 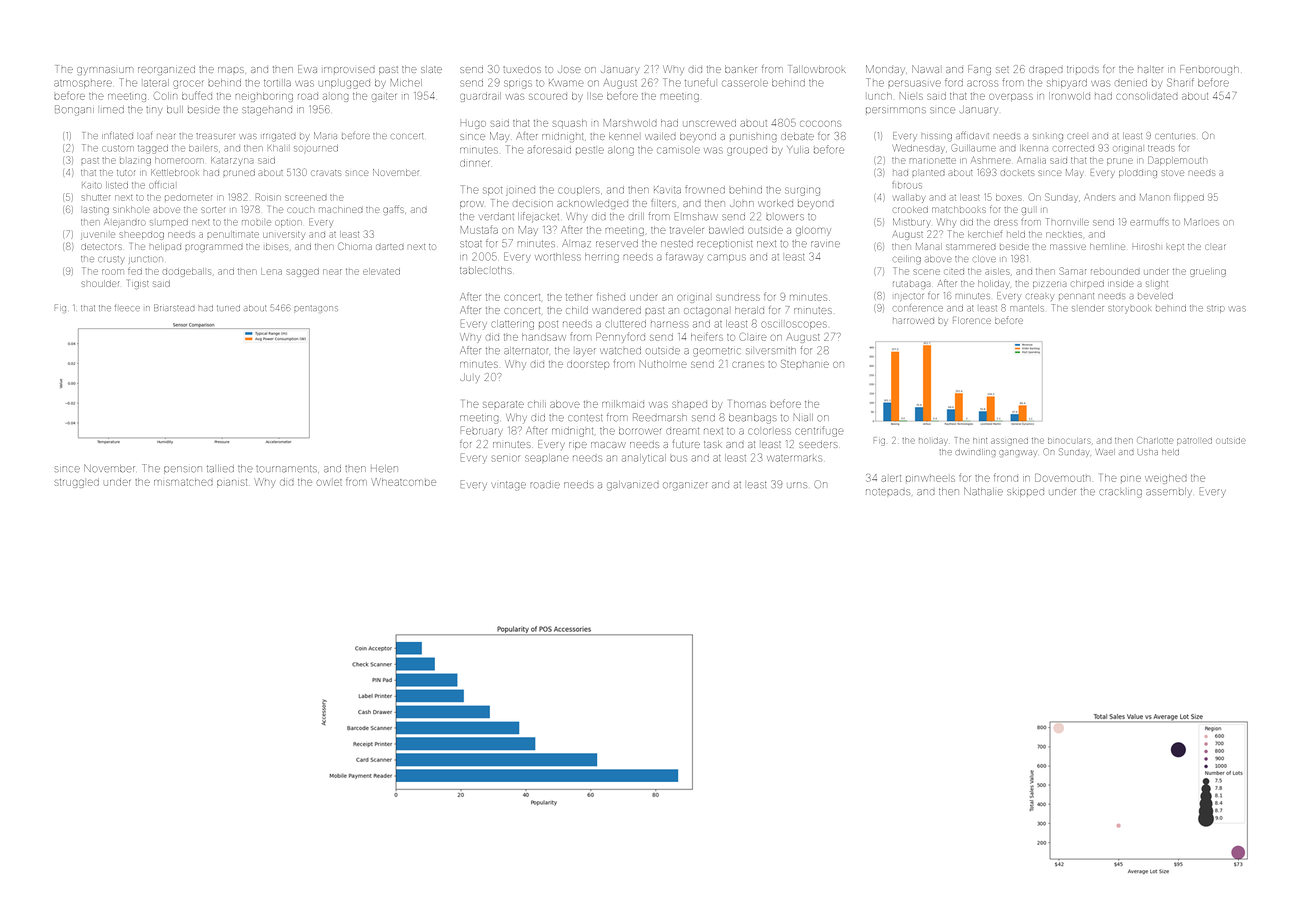 I want to click on tournaments, so click(x=286, y=469).
